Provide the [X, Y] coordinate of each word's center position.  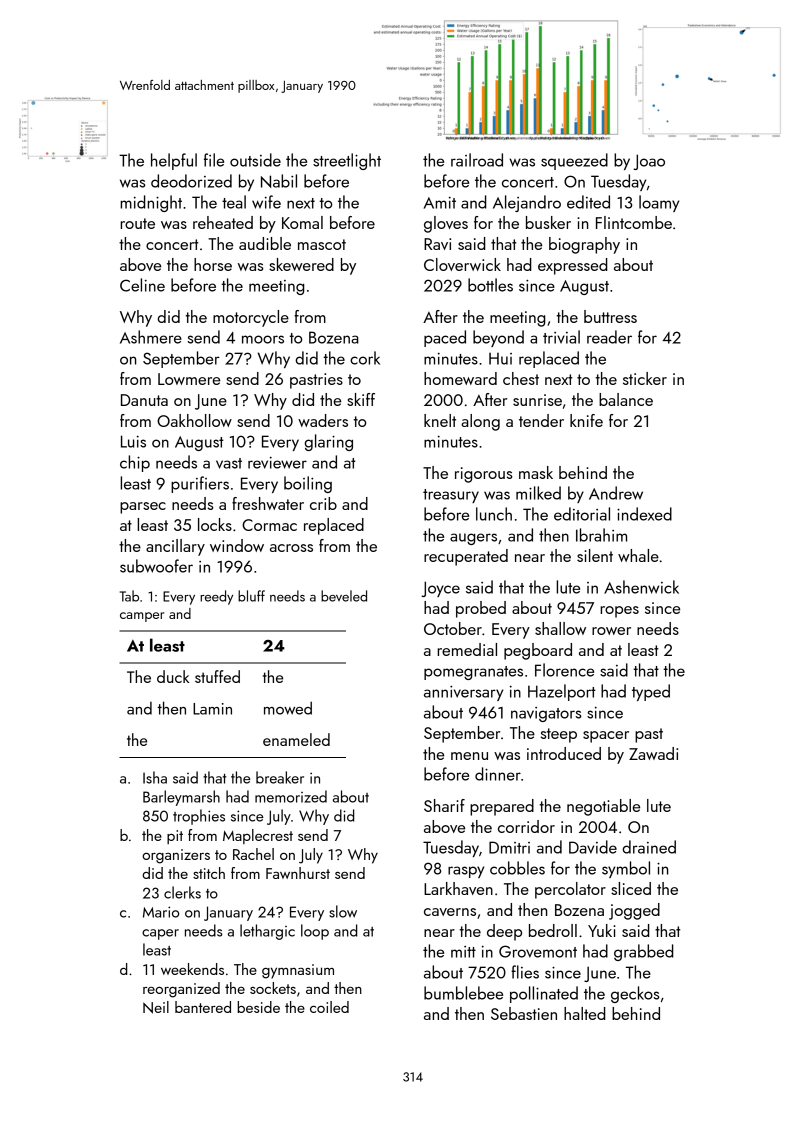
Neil [156, 1007]
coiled [329, 1007]
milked [538, 493]
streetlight [347, 161]
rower [611, 631]
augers [473, 539]
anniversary [463, 693]
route [137, 223]
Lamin [212, 709]
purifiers [200, 484]
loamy [659, 203]
